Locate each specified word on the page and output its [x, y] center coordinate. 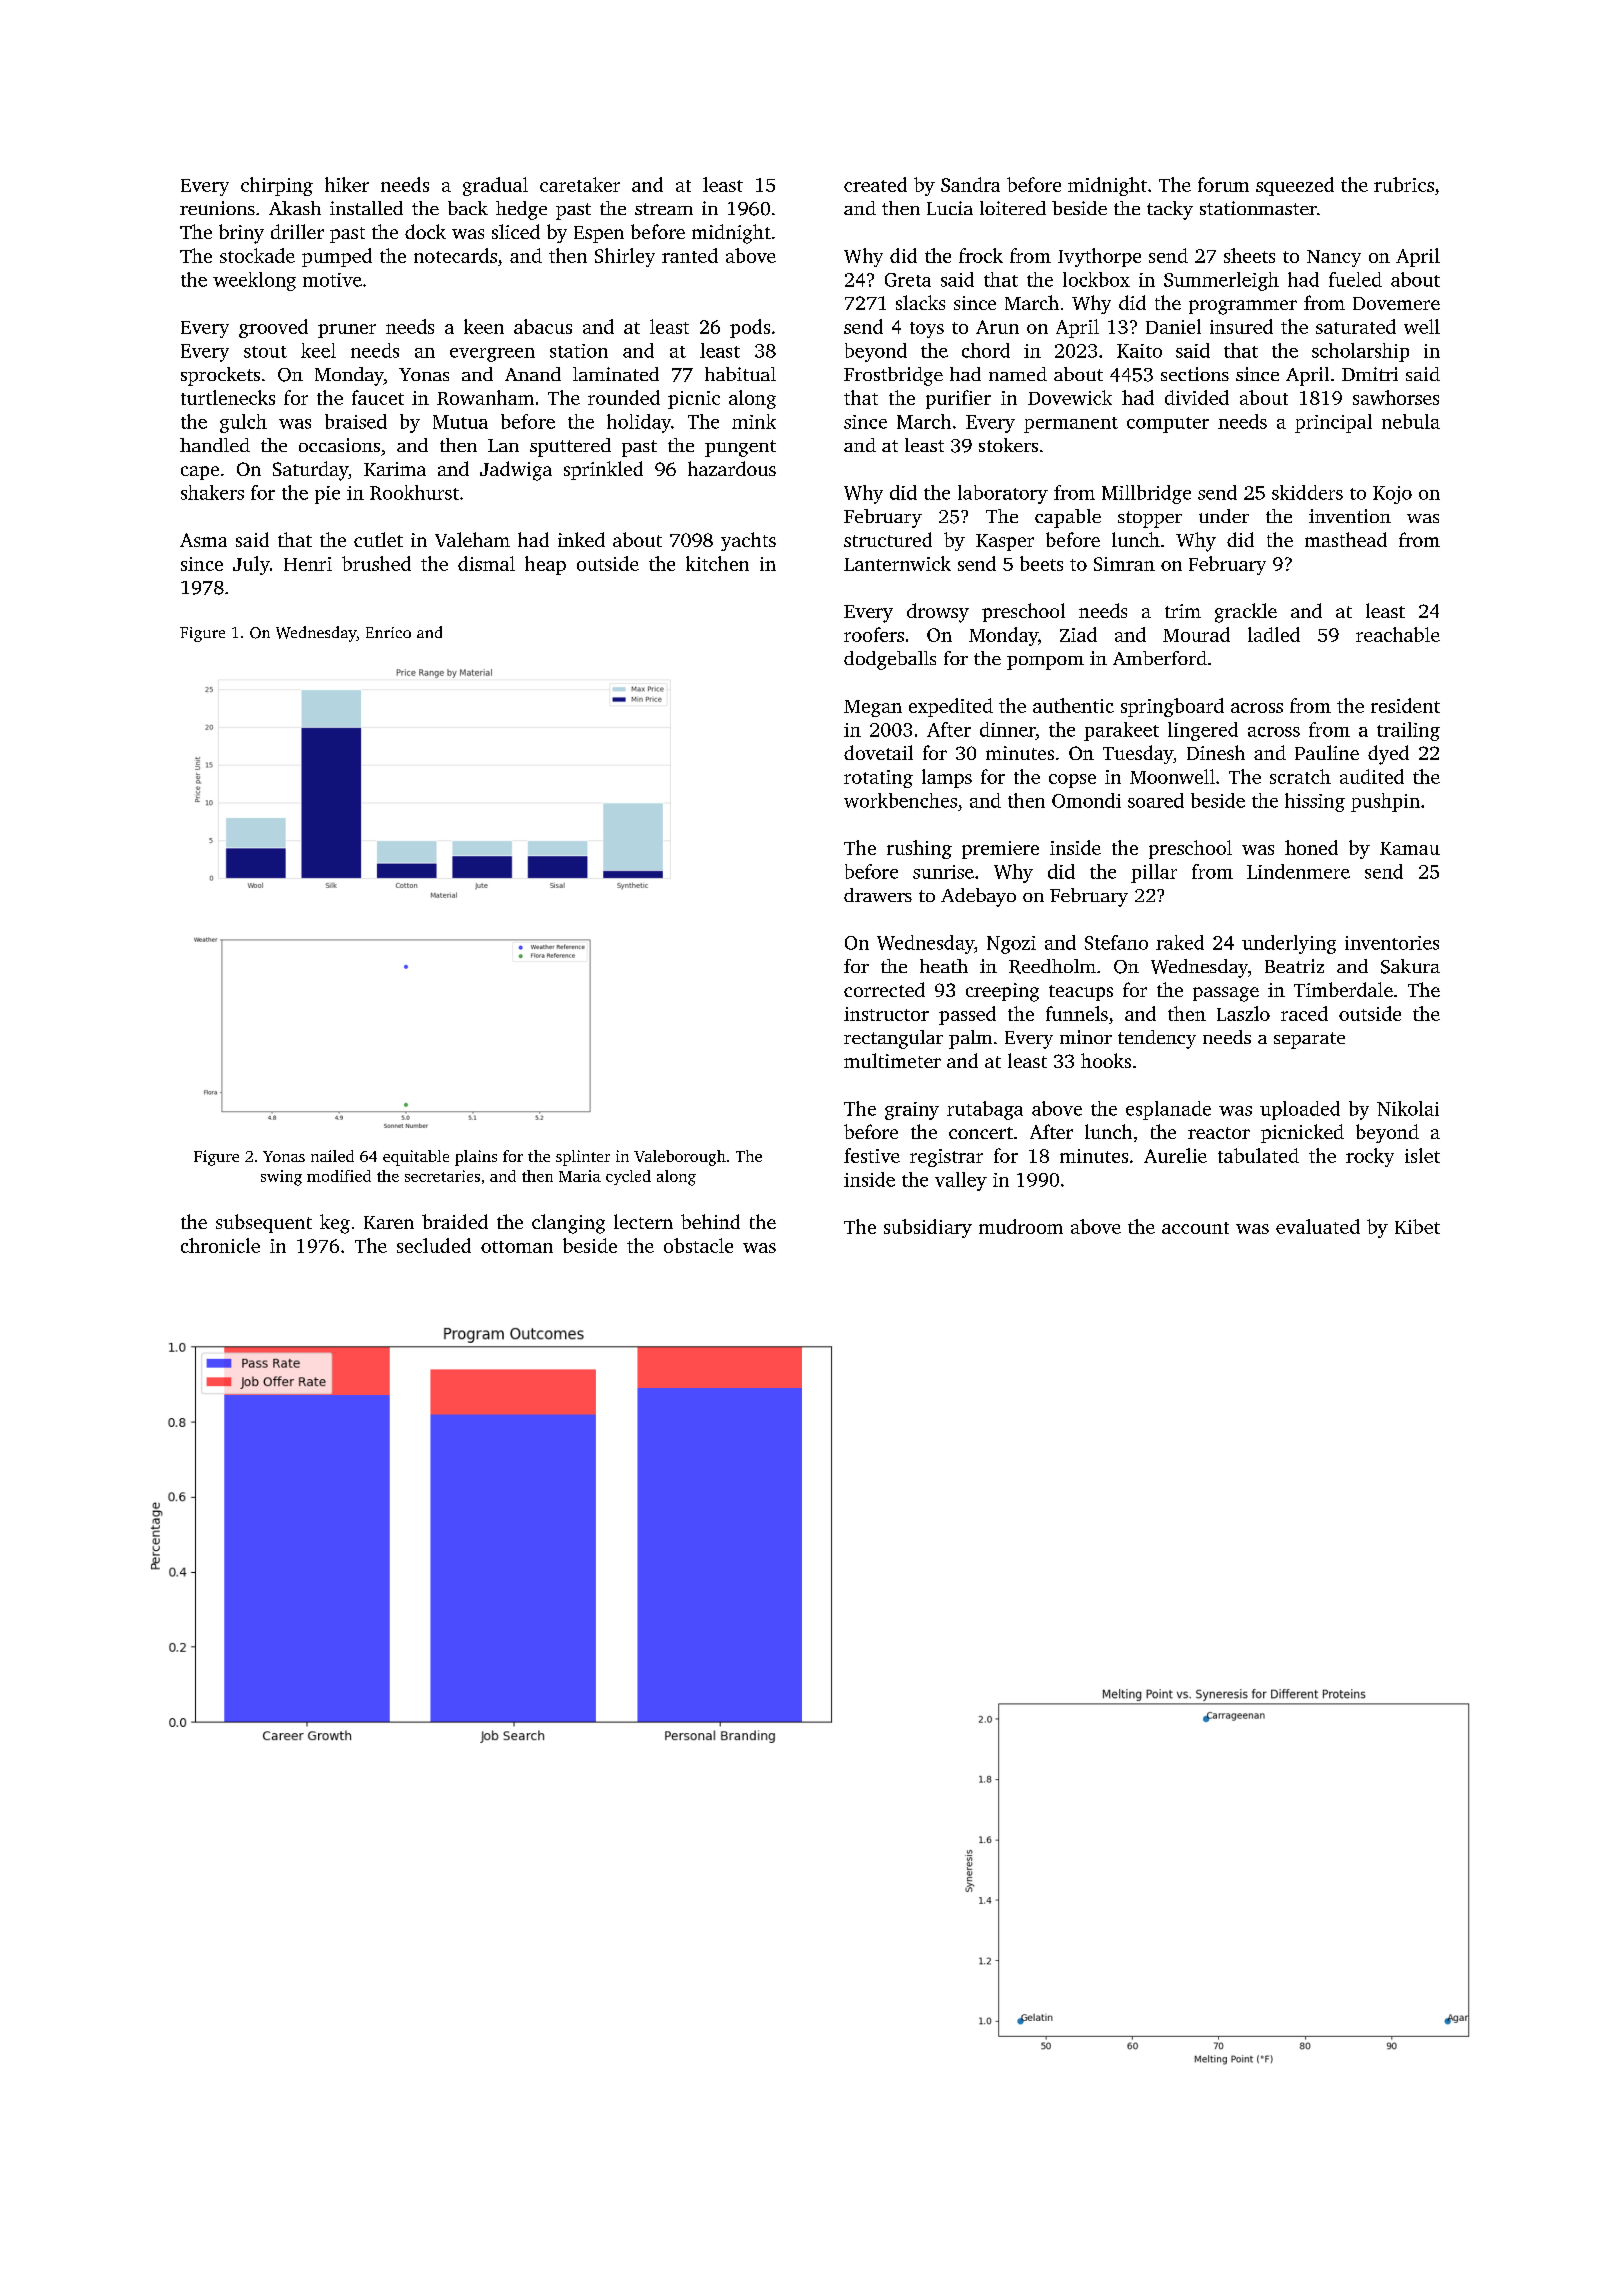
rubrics [1404, 184]
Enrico [388, 632]
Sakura [1410, 966]
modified [339, 1176]
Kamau [1410, 848]
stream [664, 209]
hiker [347, 184]
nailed [332, 1156]
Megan [873, 708]
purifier [958, 399]
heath [944, 966]
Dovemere [1396, 303]
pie [327, 495]
